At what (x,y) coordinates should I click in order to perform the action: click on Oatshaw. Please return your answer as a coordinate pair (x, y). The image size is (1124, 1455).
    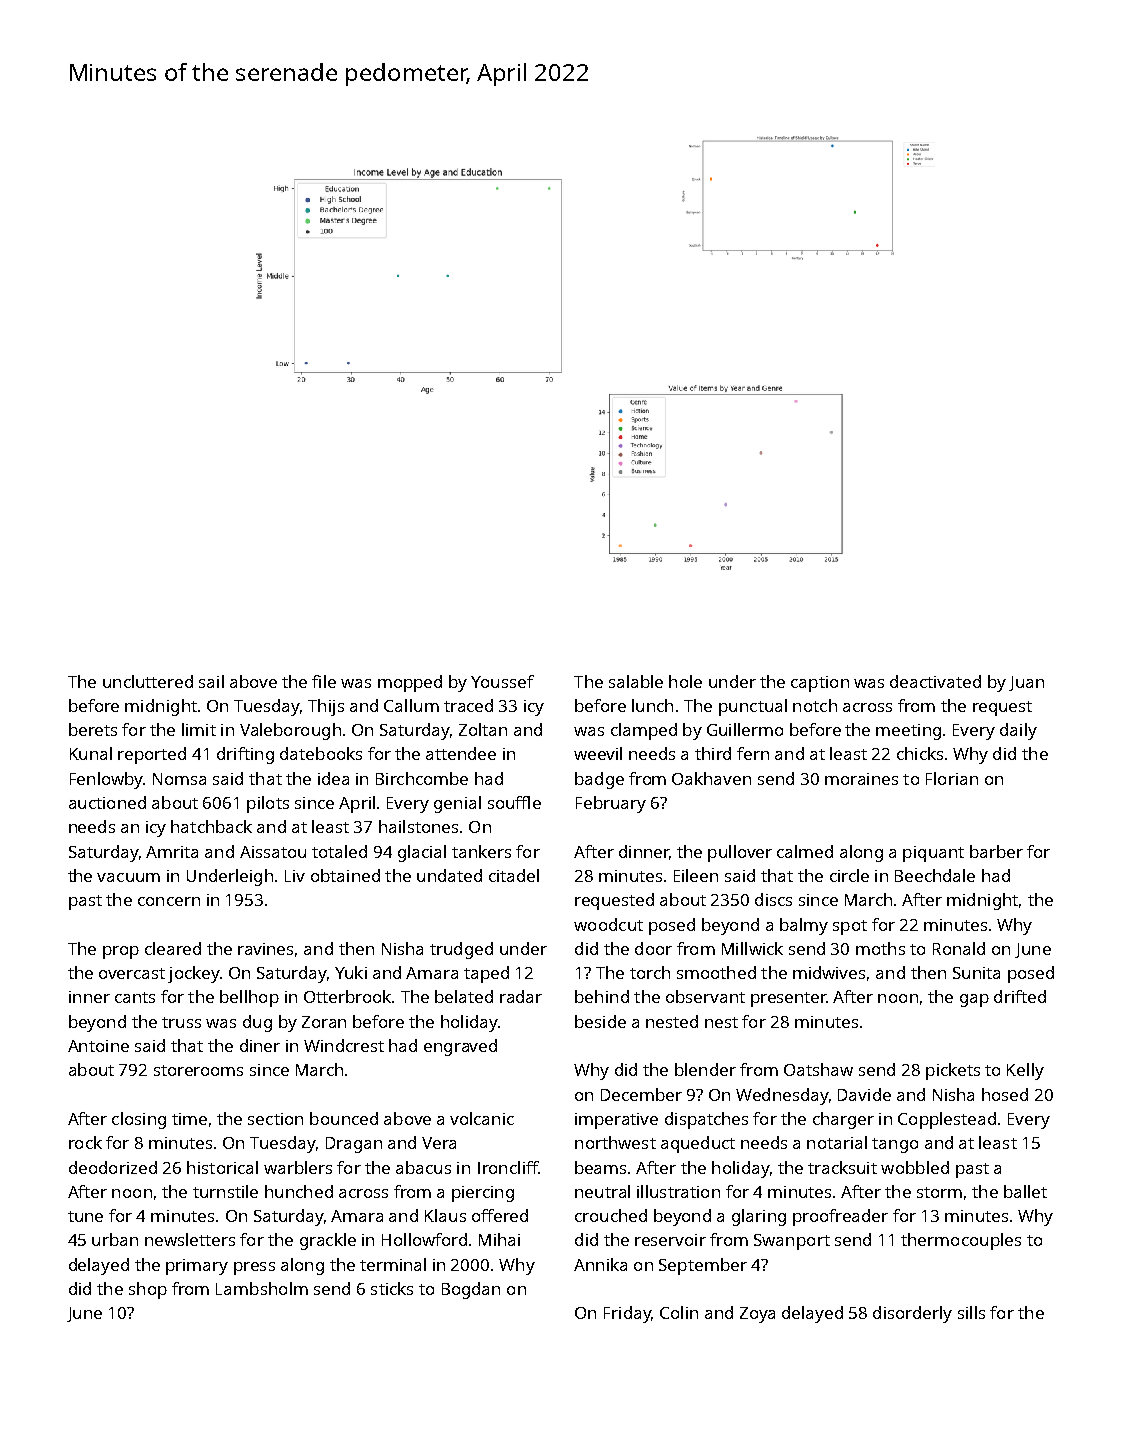
    Looking at the image, I should click on (818, 1069).
